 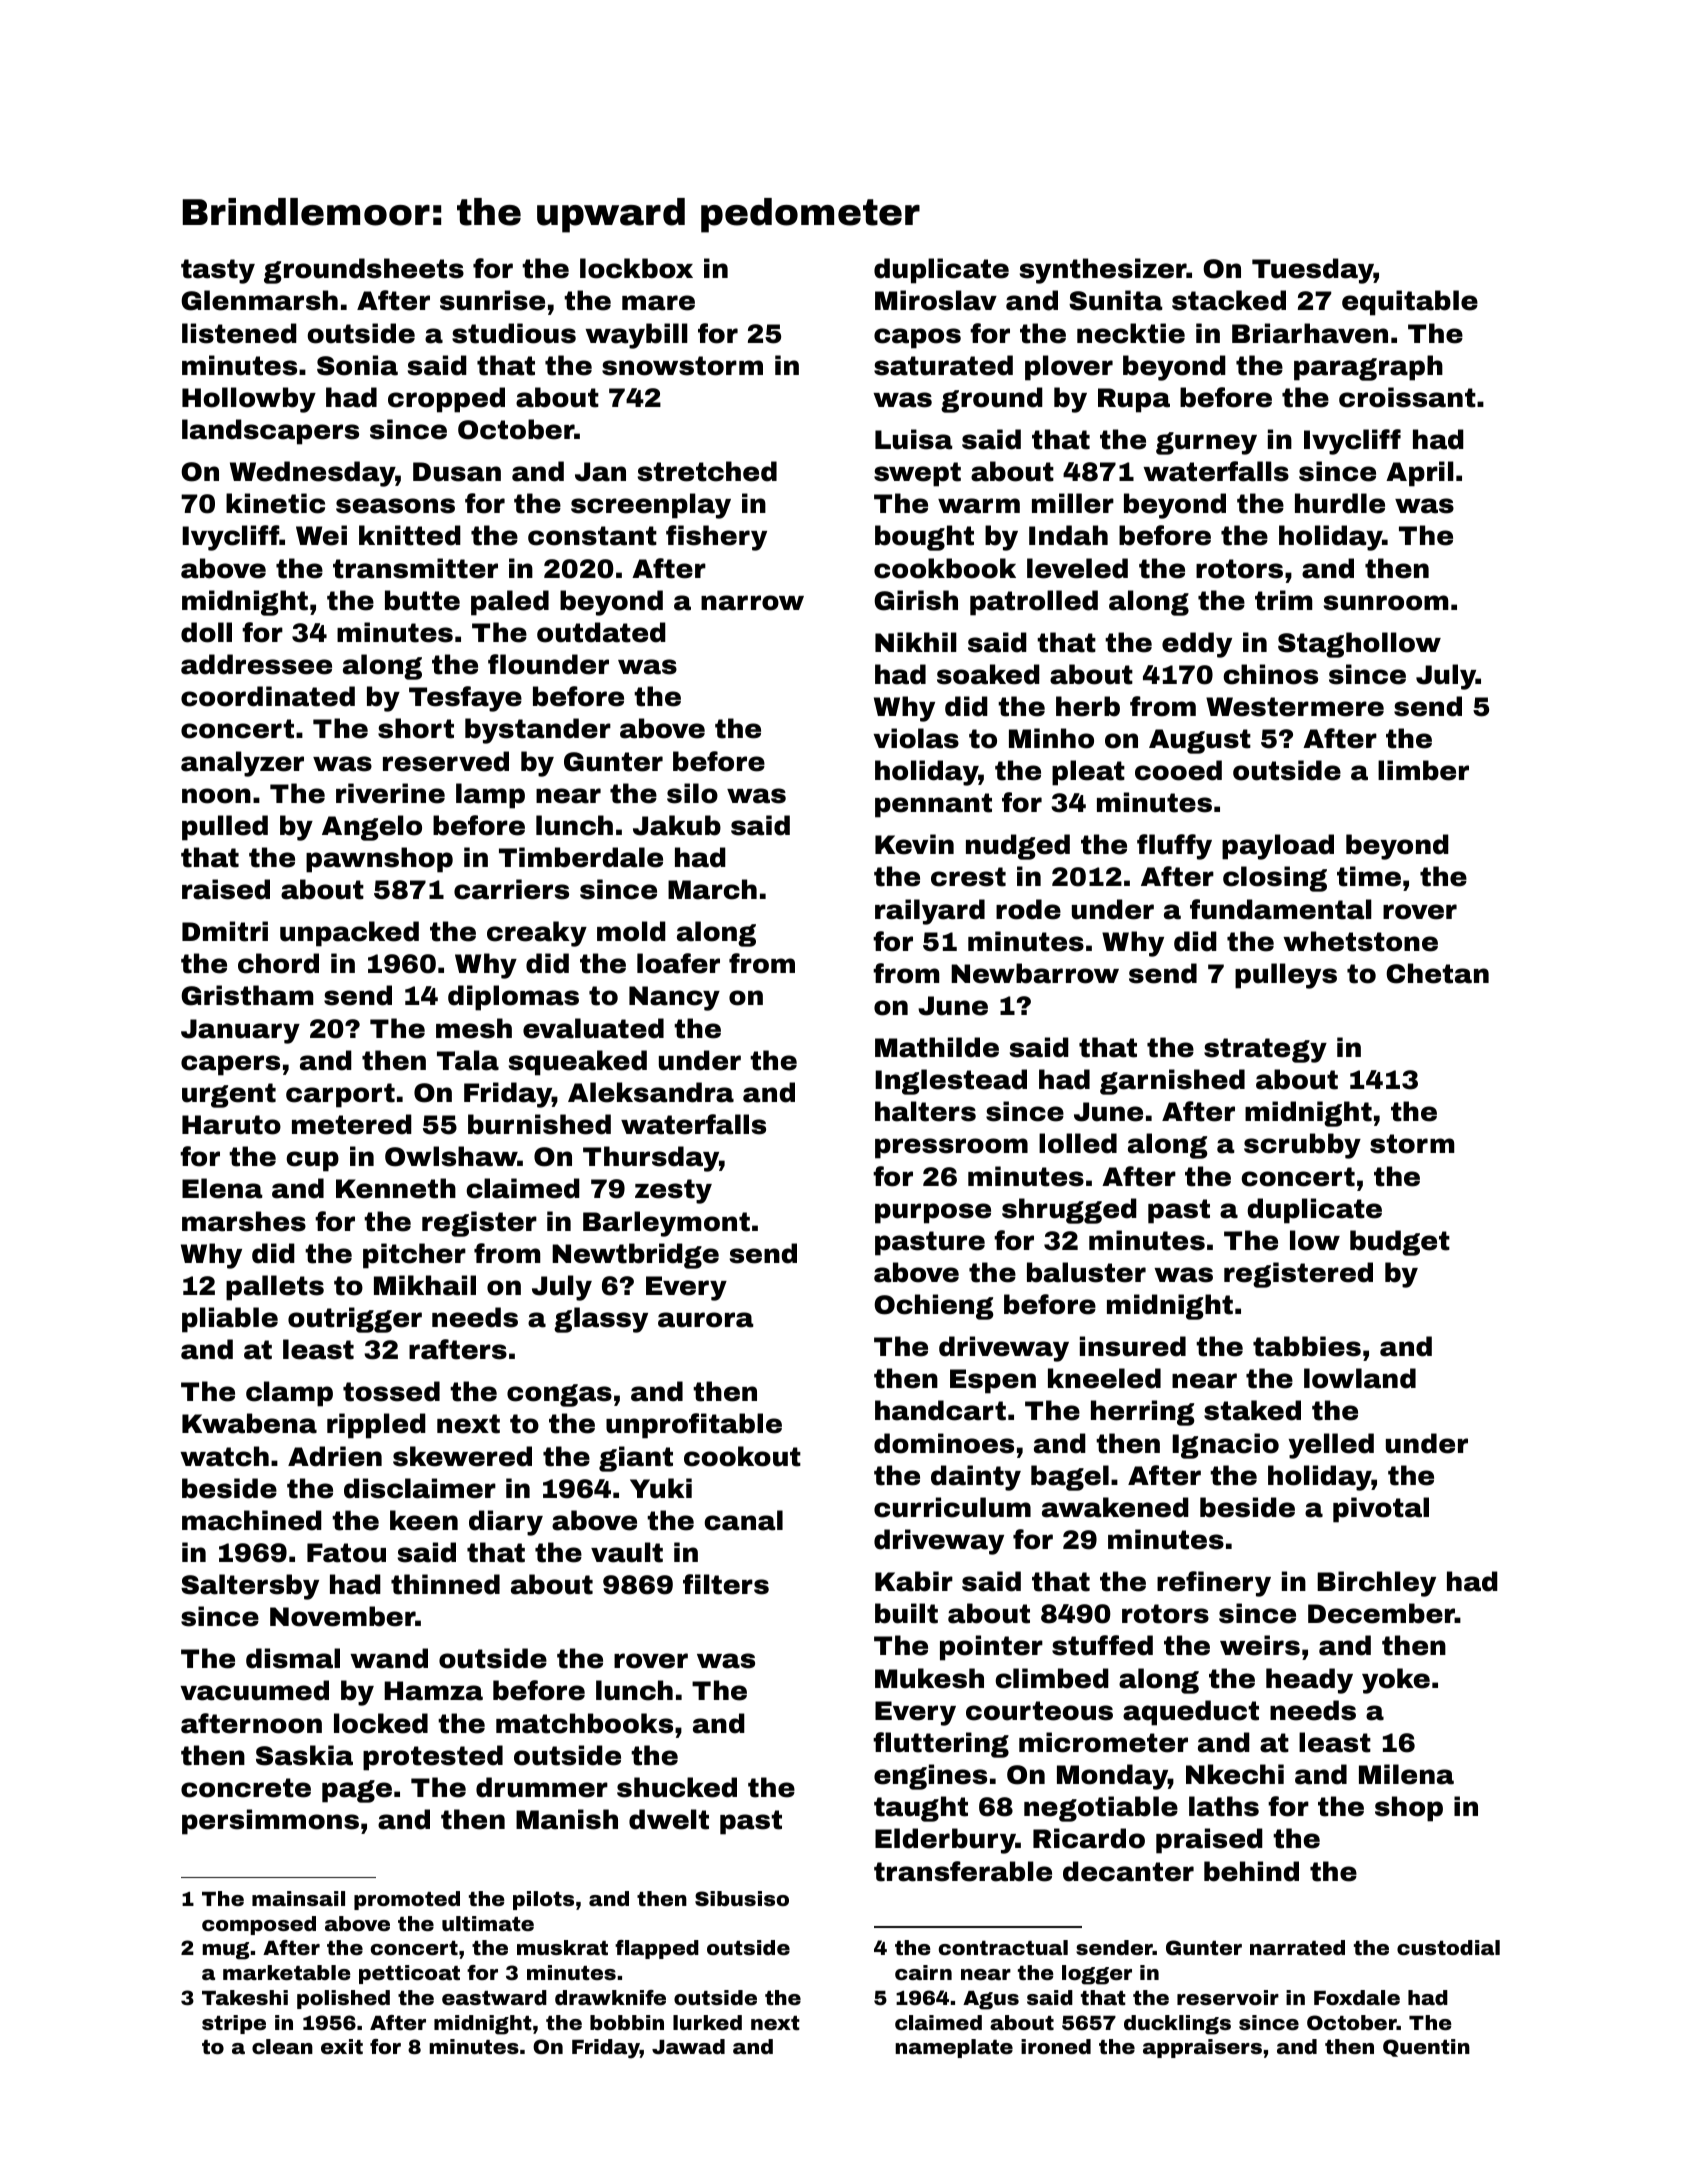 What do you see at coordinates (954, 2048) in the screenshot?
I see `nameplate` at bounding box center [954, 2048].
